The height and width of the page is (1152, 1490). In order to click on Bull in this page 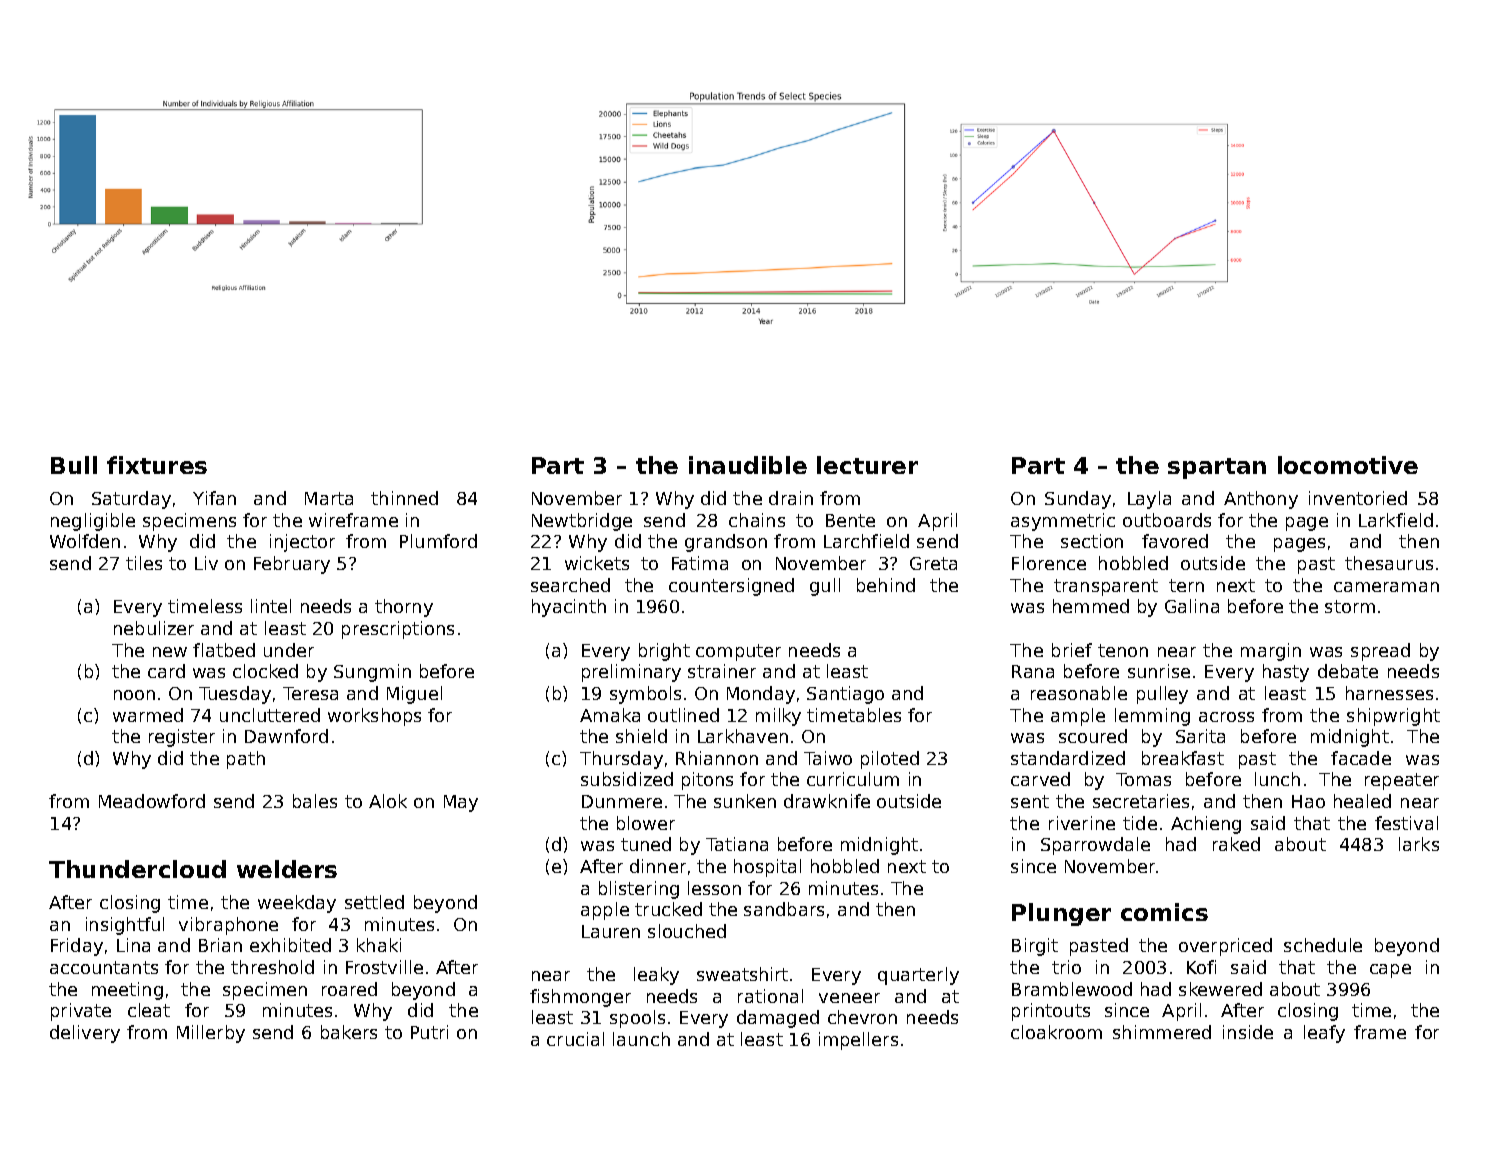, I will do `click(74, 465)`.
